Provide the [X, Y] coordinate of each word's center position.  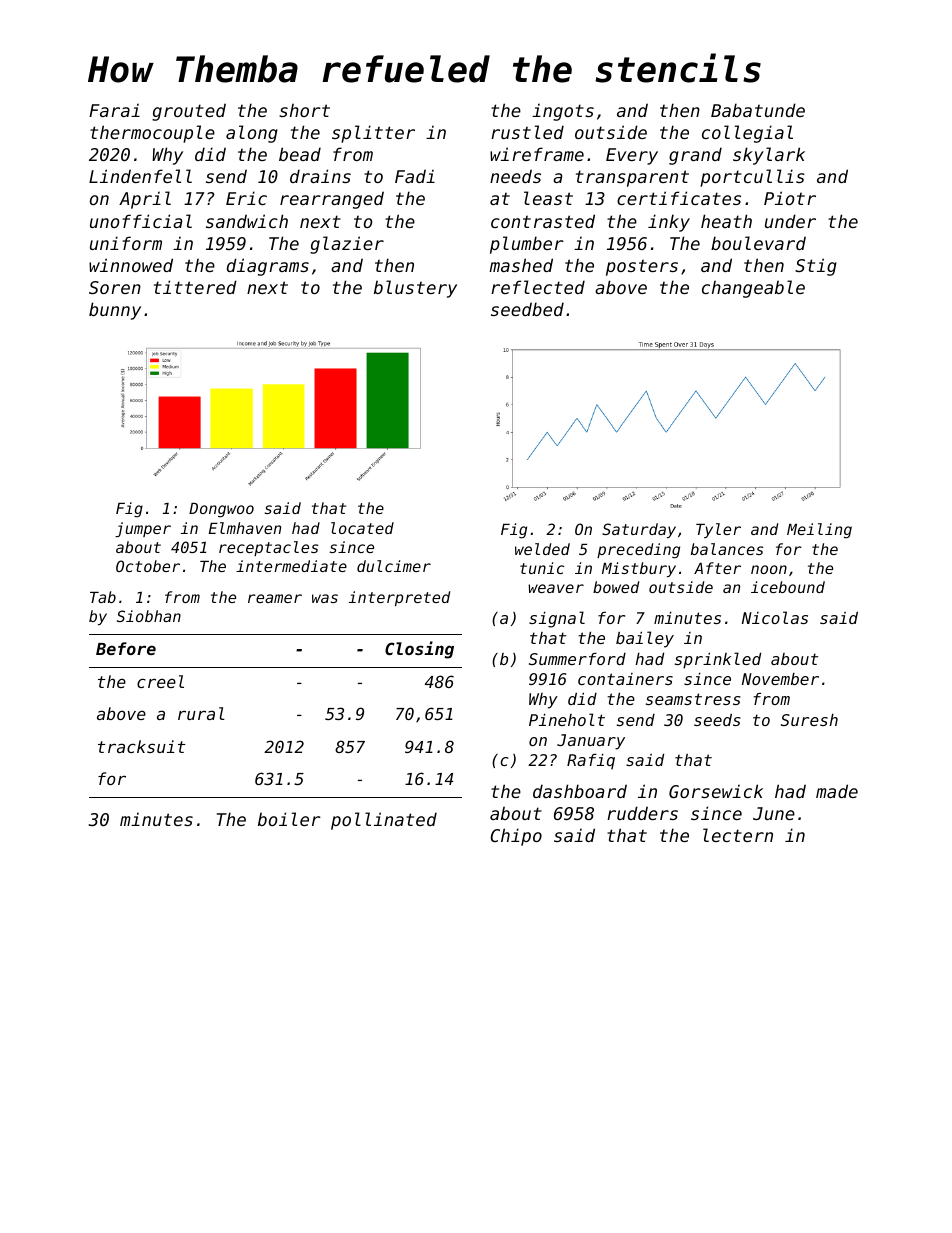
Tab [103, 597]
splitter [373, 134]
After [717, 568]
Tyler [718, 530]
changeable [753, 289]
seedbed [527, 309]
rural [201, 713]
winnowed [131, 265]
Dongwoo [221, 510]
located [362, 528]
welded [542, 549]
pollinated [384, 821]
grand [695, 156]
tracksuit [142, 746]
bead [300, 154]
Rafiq [591, 762]
